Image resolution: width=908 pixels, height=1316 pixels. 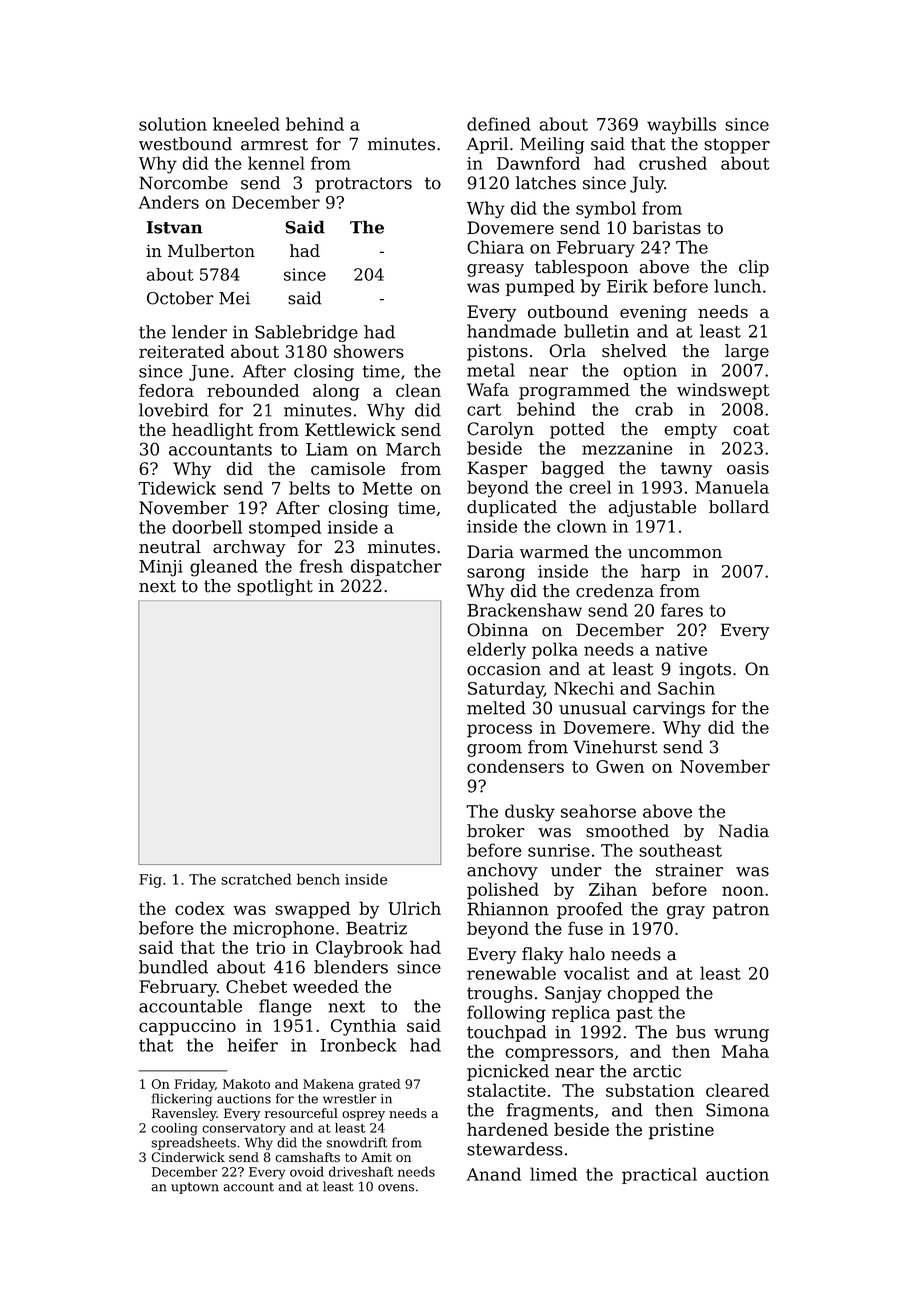 I want to click on waybills, so click(x=681, y=126).
